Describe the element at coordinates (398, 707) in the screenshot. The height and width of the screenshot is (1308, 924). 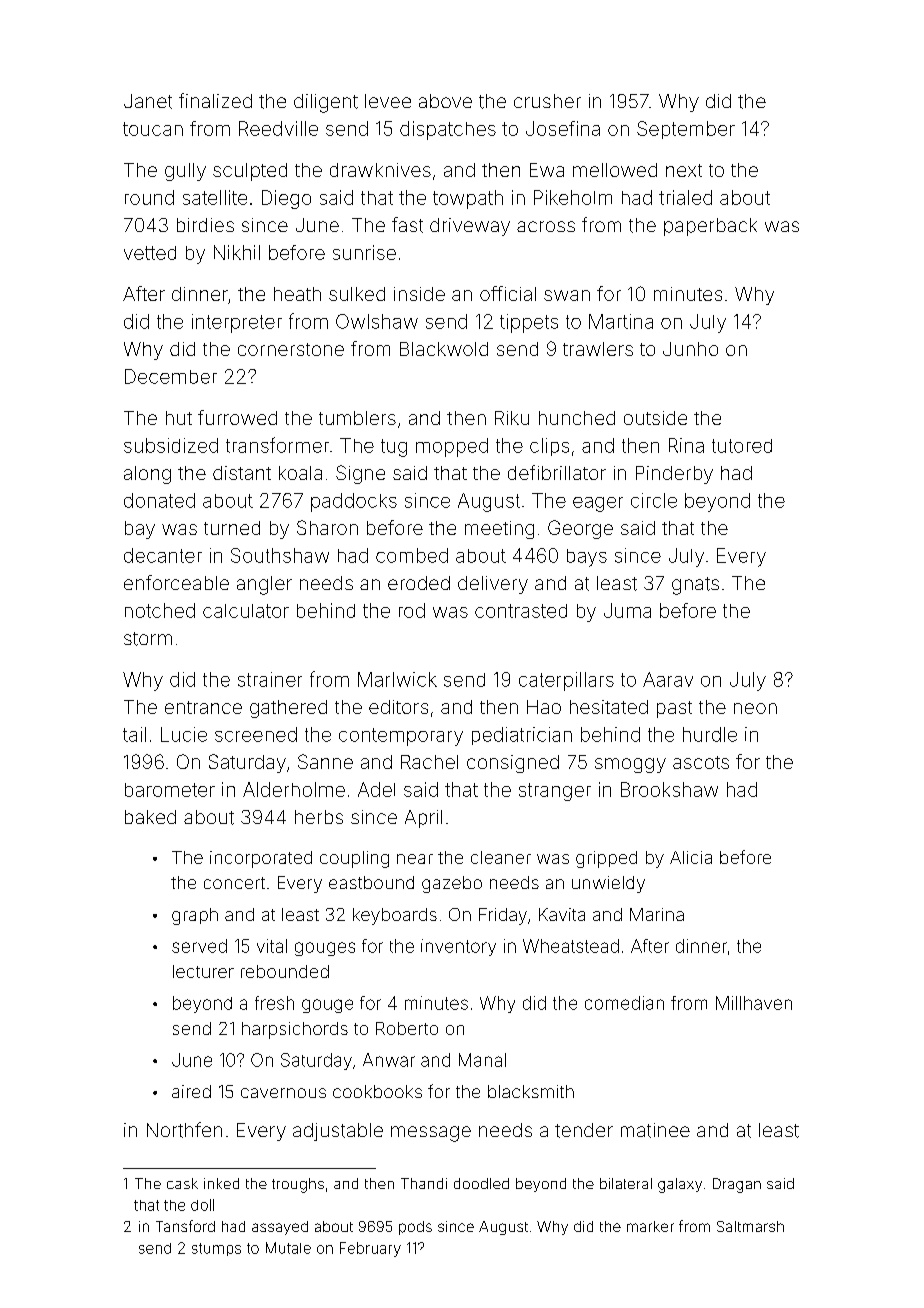
I see `editors` at that location.
